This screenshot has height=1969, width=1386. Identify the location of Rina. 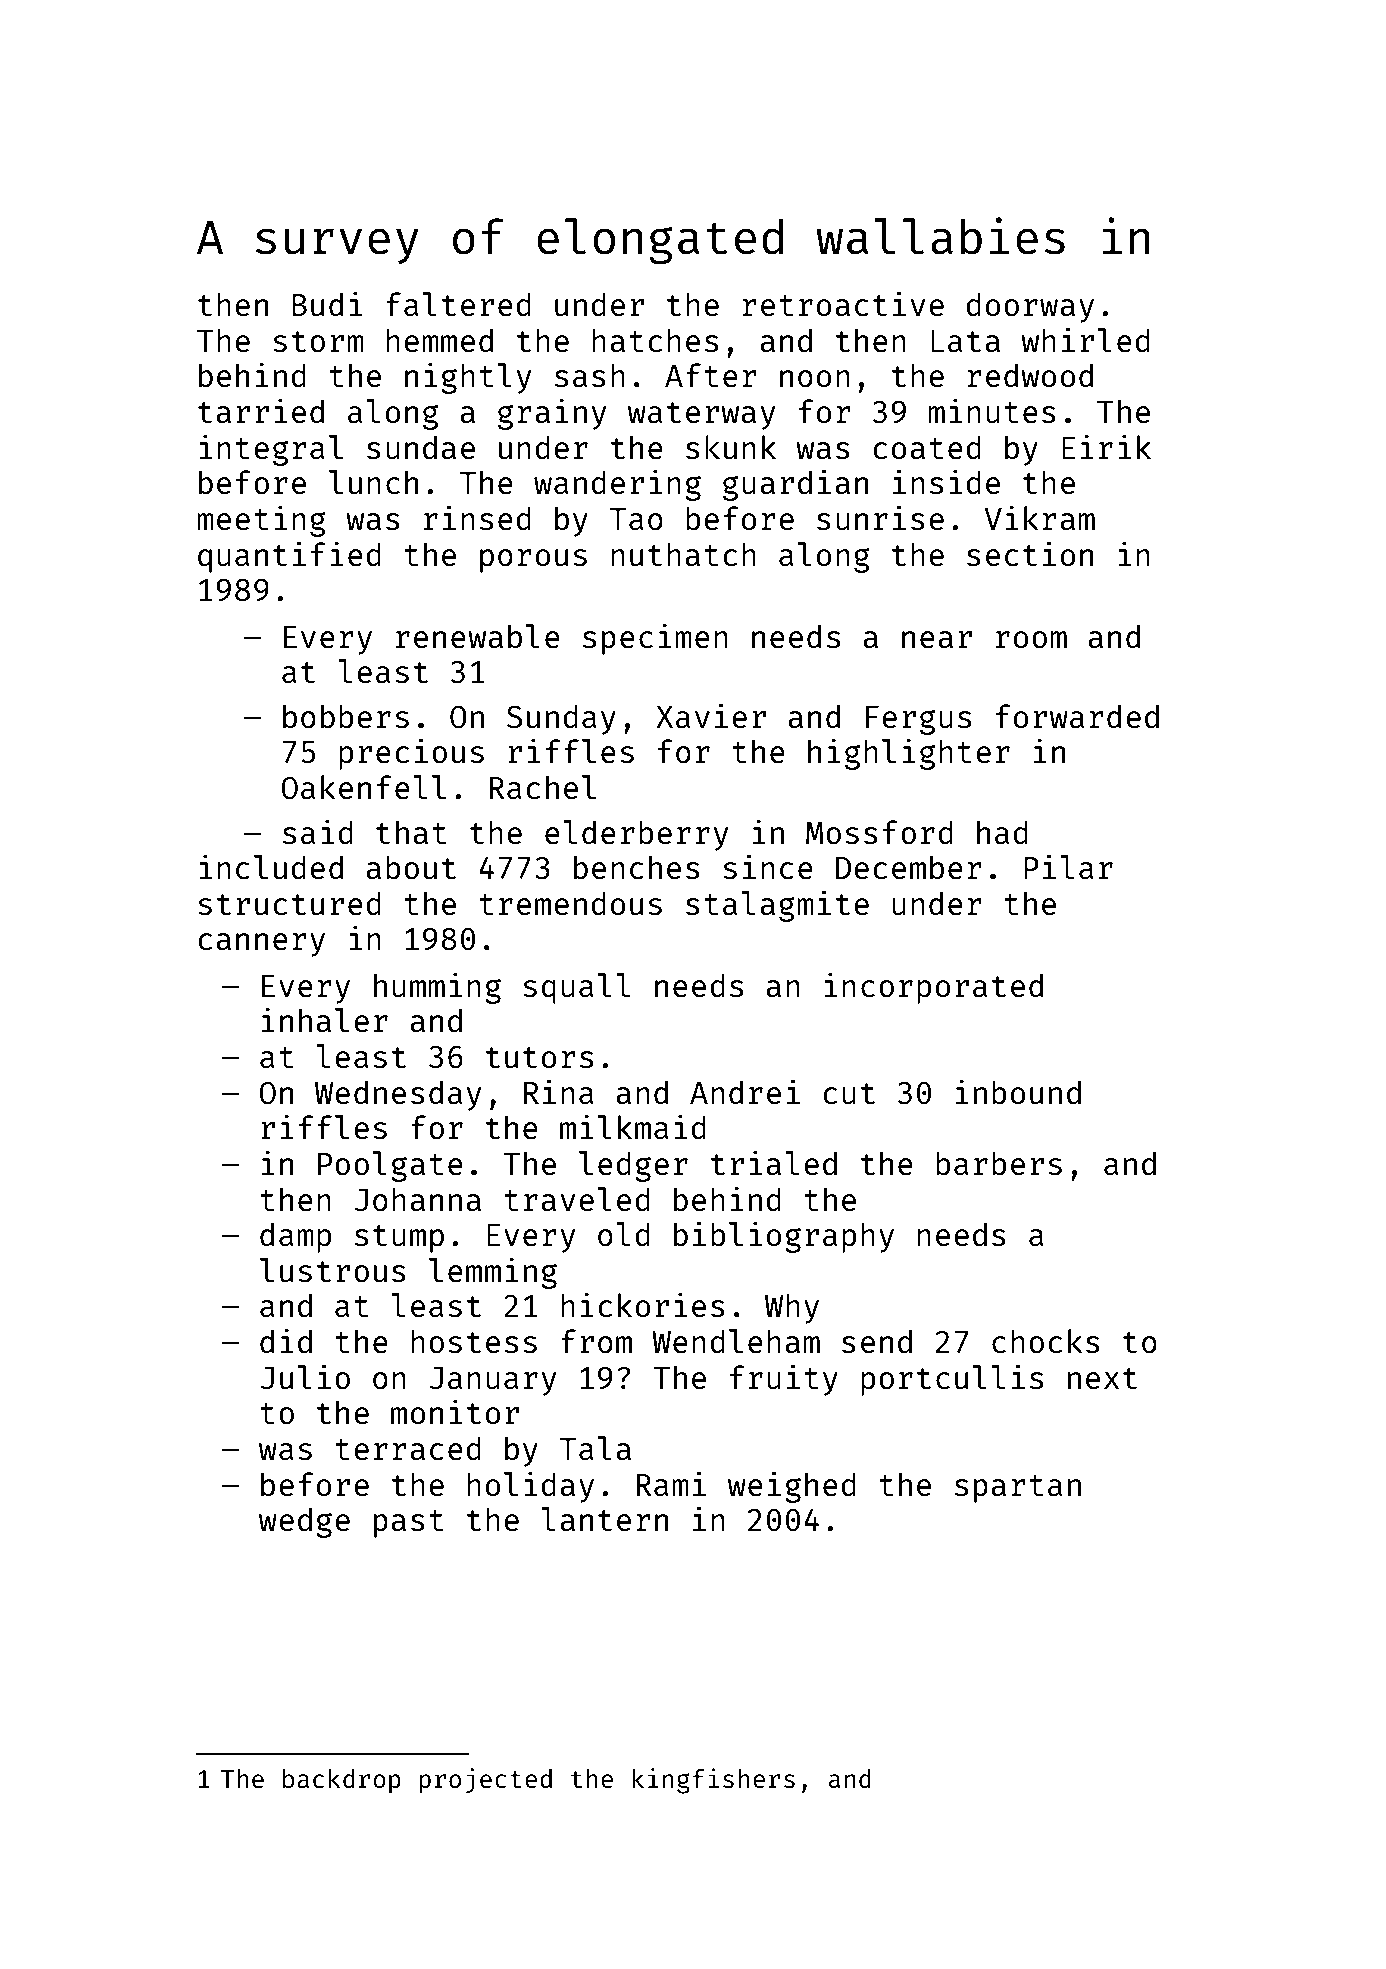
(559, 1091).
